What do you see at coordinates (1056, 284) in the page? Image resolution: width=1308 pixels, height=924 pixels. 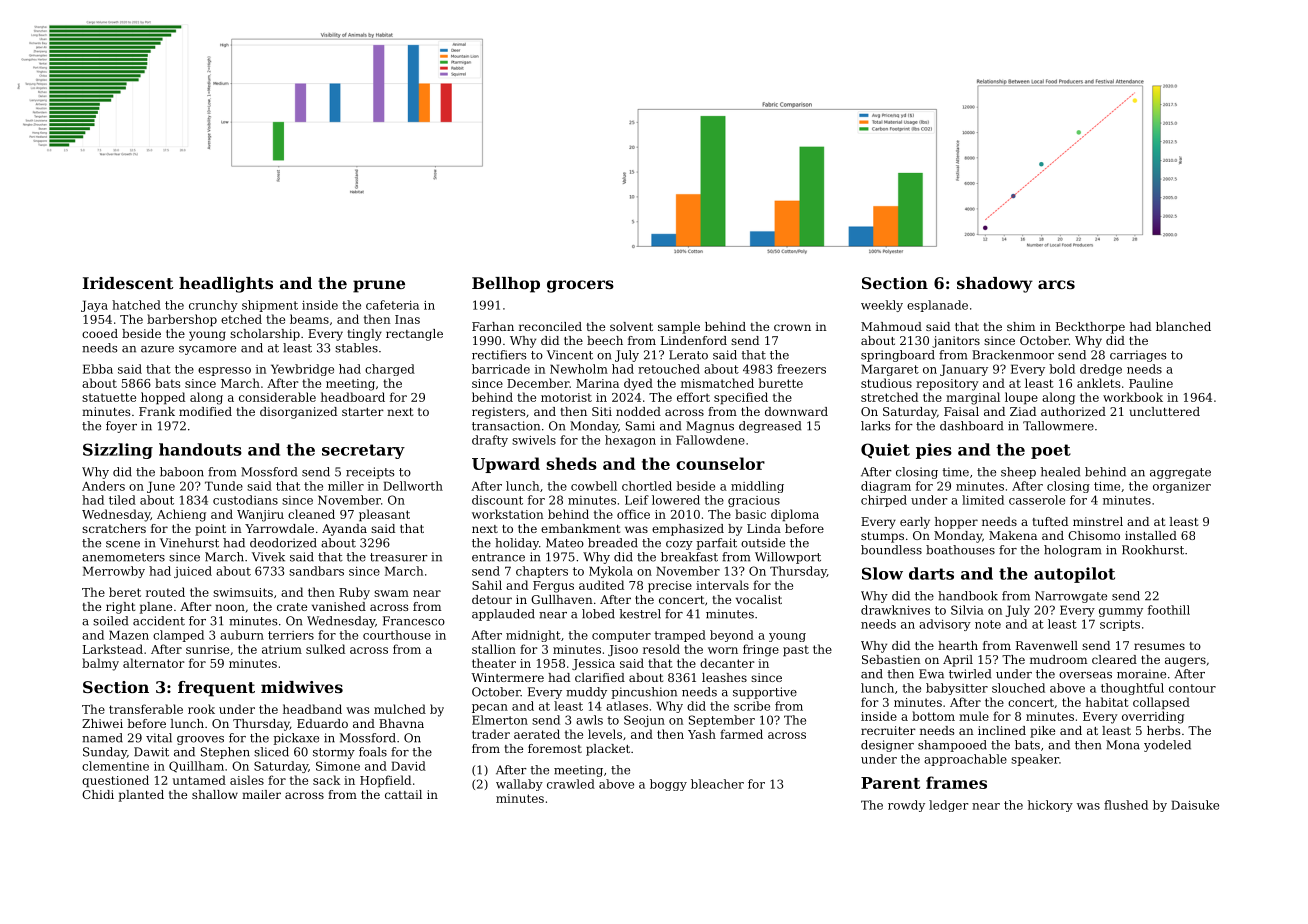 I see `arcs` at bounding box center [1056, 284].
